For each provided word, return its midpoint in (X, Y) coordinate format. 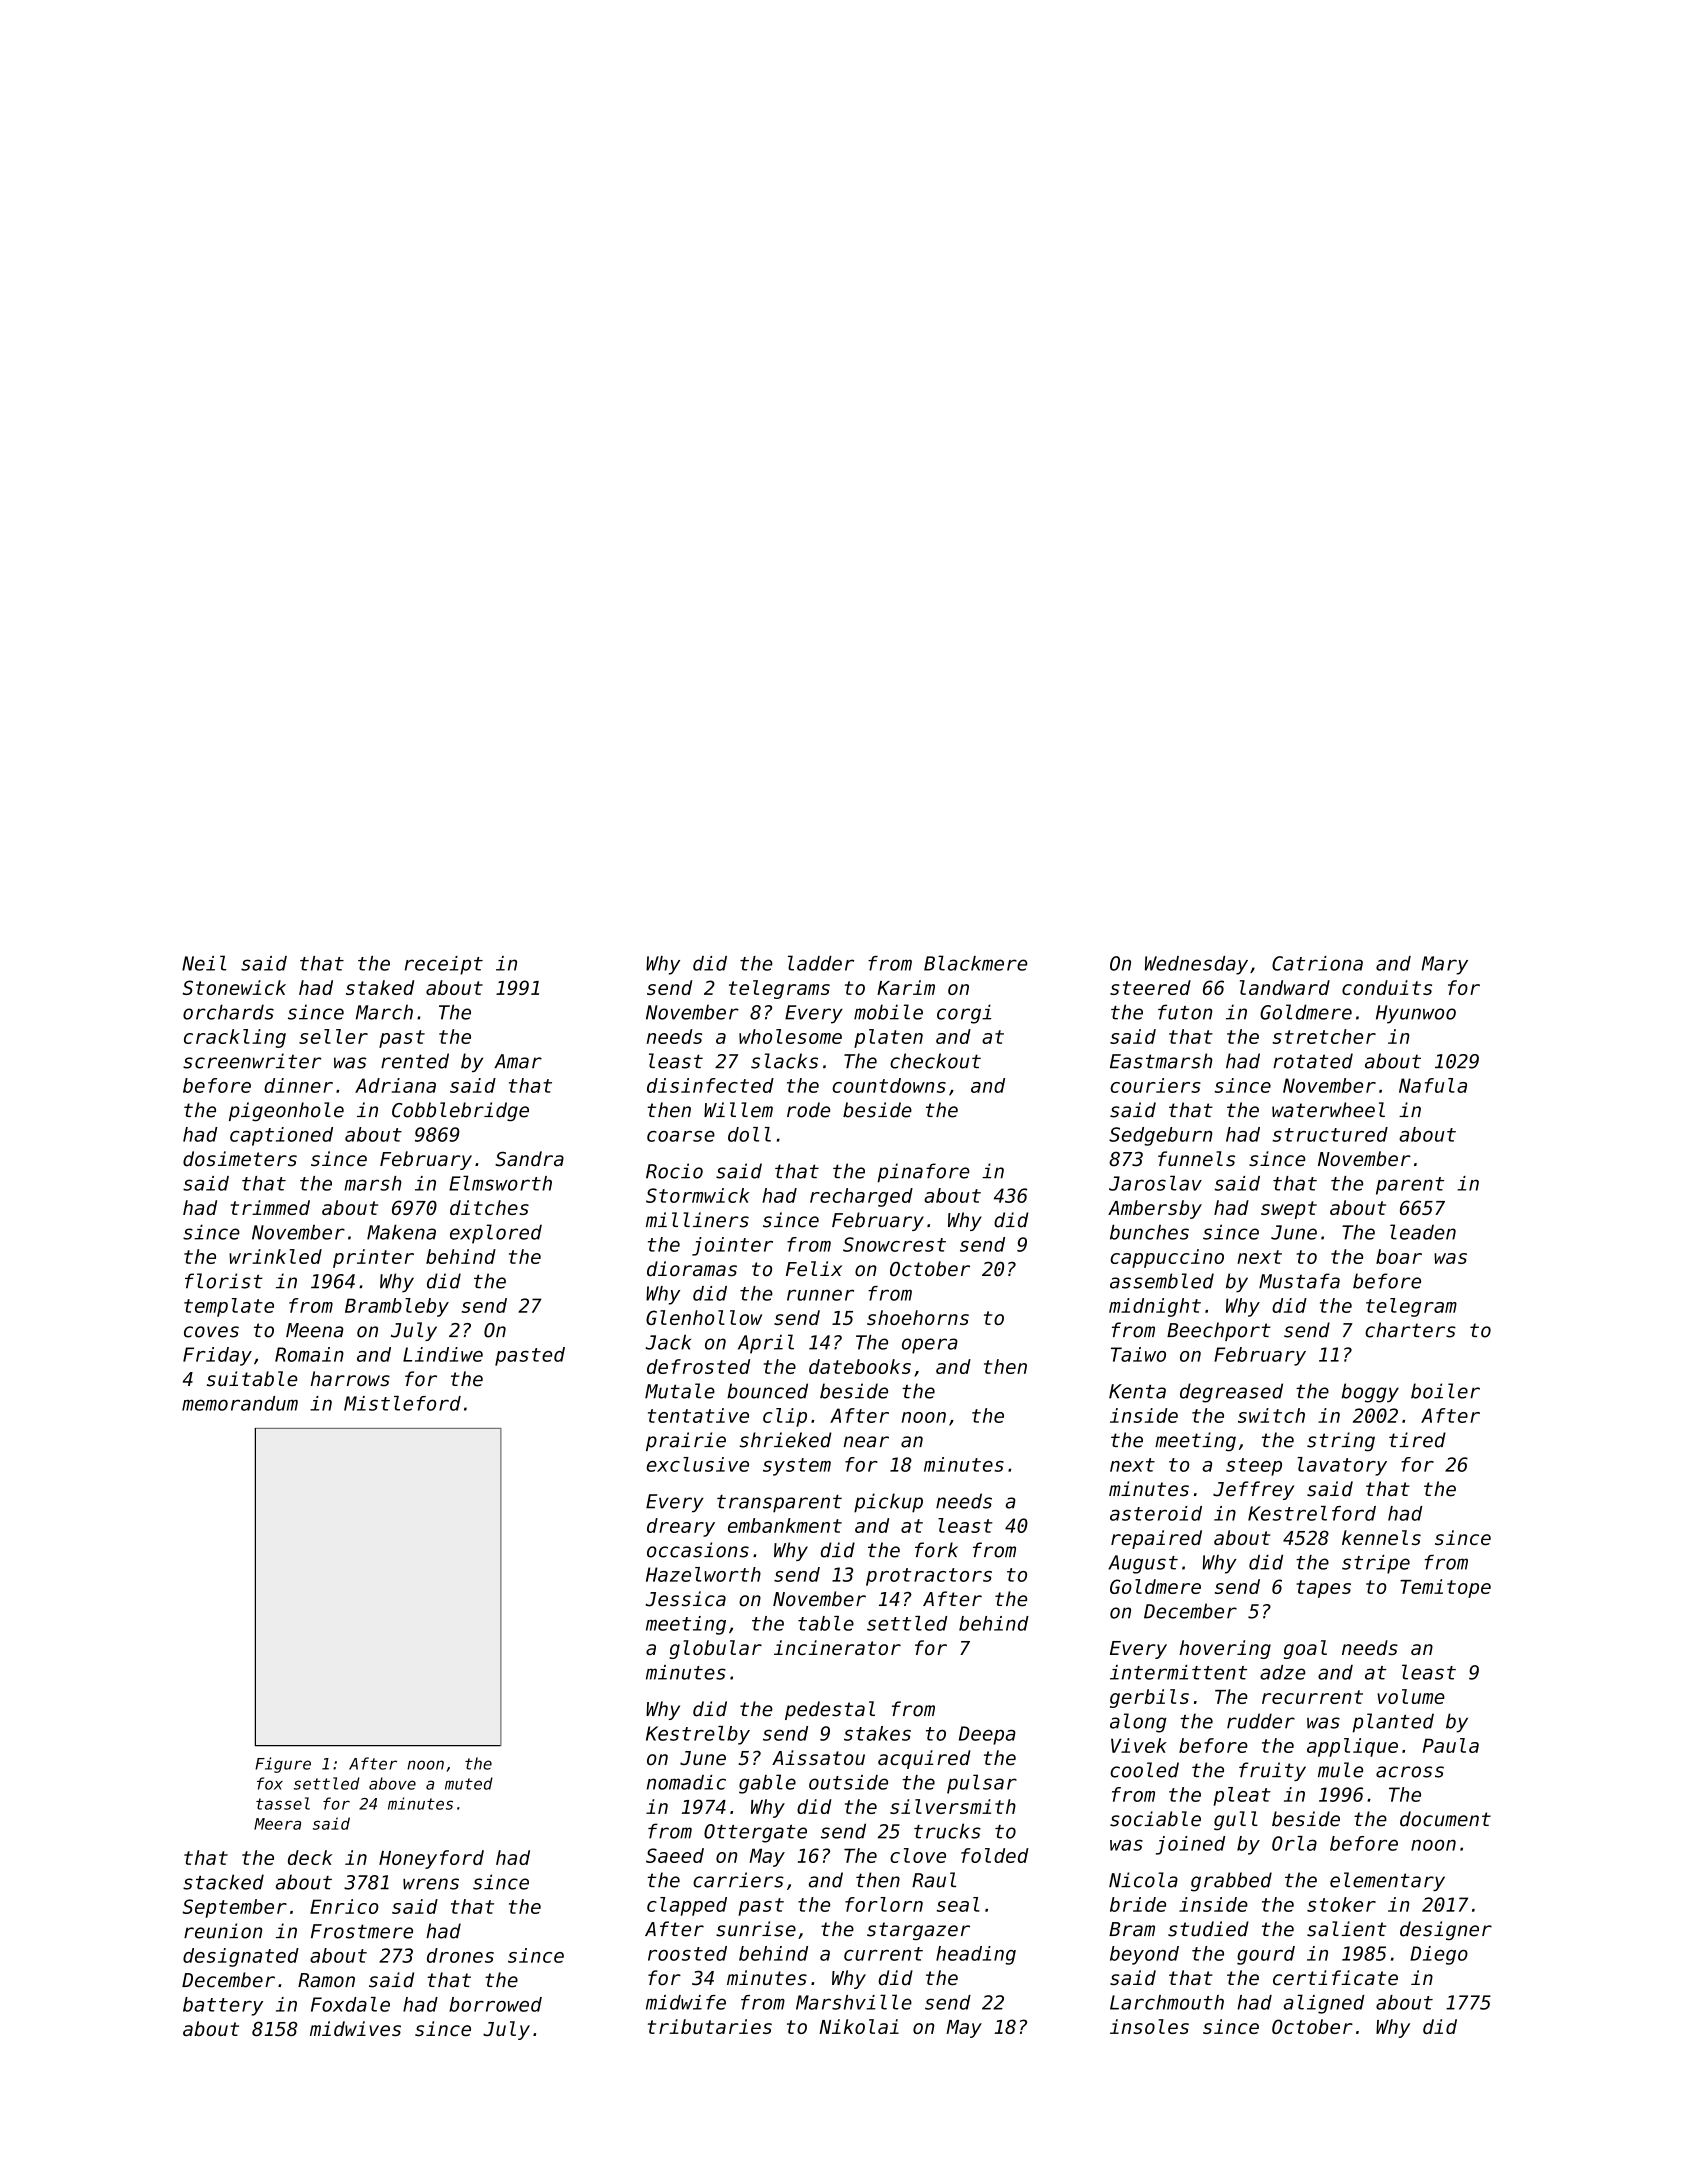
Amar (518, 1061)
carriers (738, 1880)
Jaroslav (1155, 1183)
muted (469, 1783)
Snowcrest (894, 1244)
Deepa (987, 1735)
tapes (1323, 1589)
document (1445, 1819)
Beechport (1219, 1331)
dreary (681, 1527)
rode (808, 1110)
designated (241, 1957)
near (866, 1442)
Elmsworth (500, 1183)
